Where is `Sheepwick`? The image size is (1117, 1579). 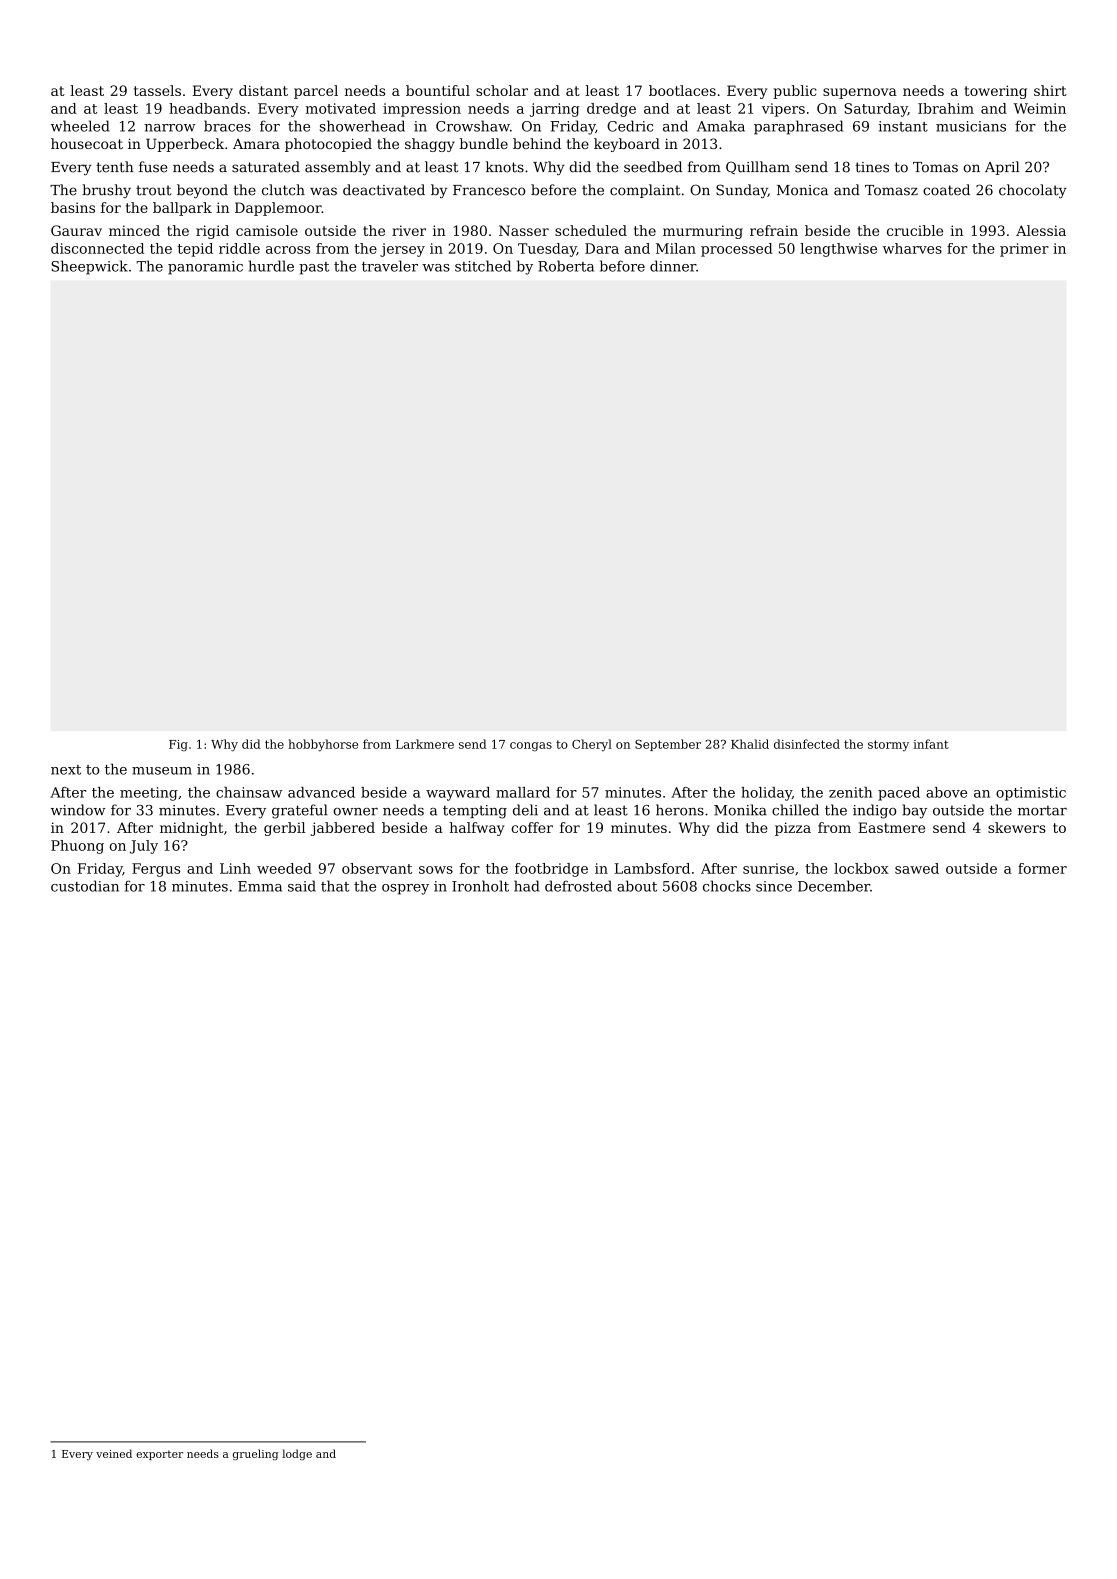 Sheepwick is located at coordinates (89, 267).
